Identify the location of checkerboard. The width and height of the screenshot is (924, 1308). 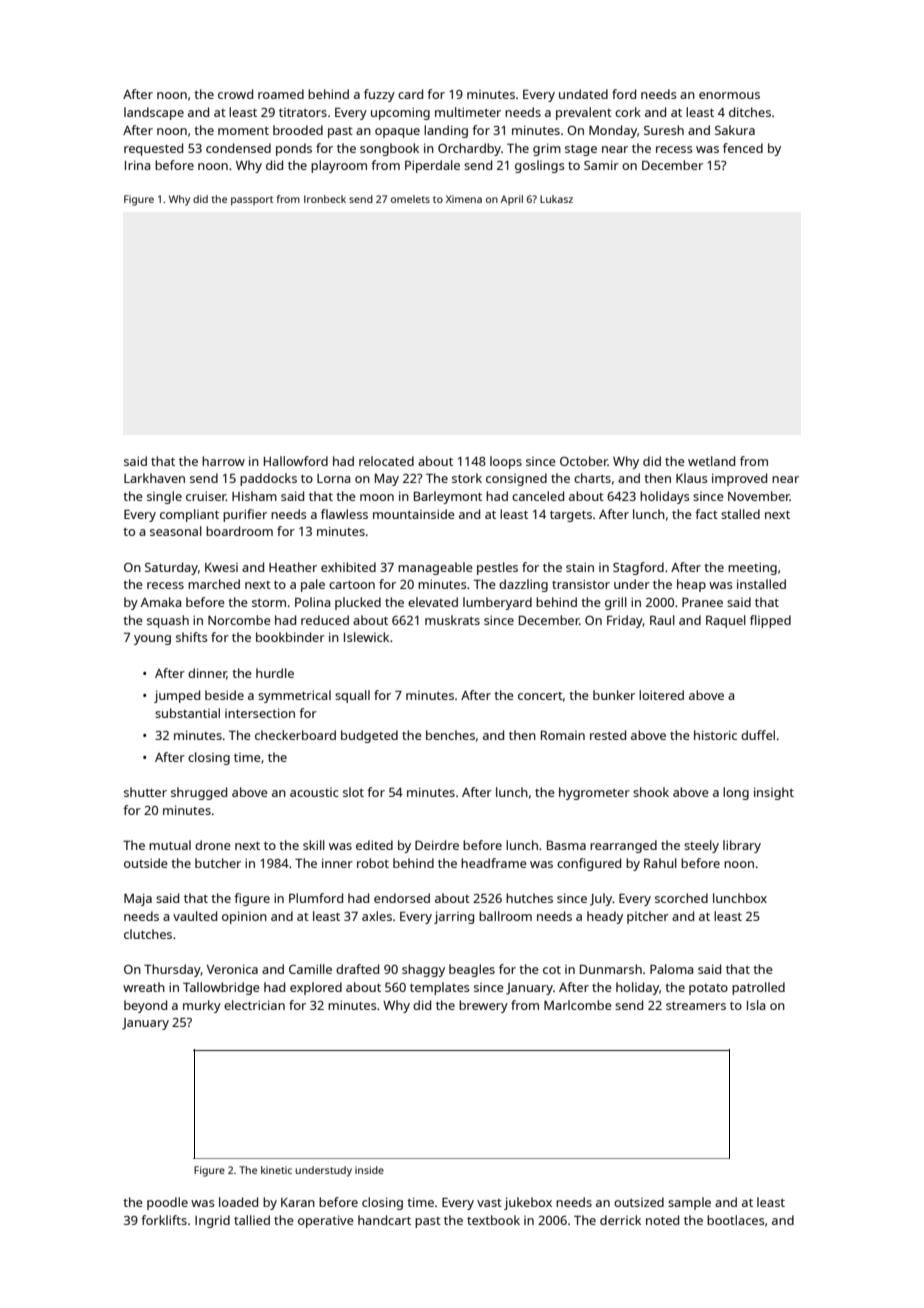
(295, 735).
